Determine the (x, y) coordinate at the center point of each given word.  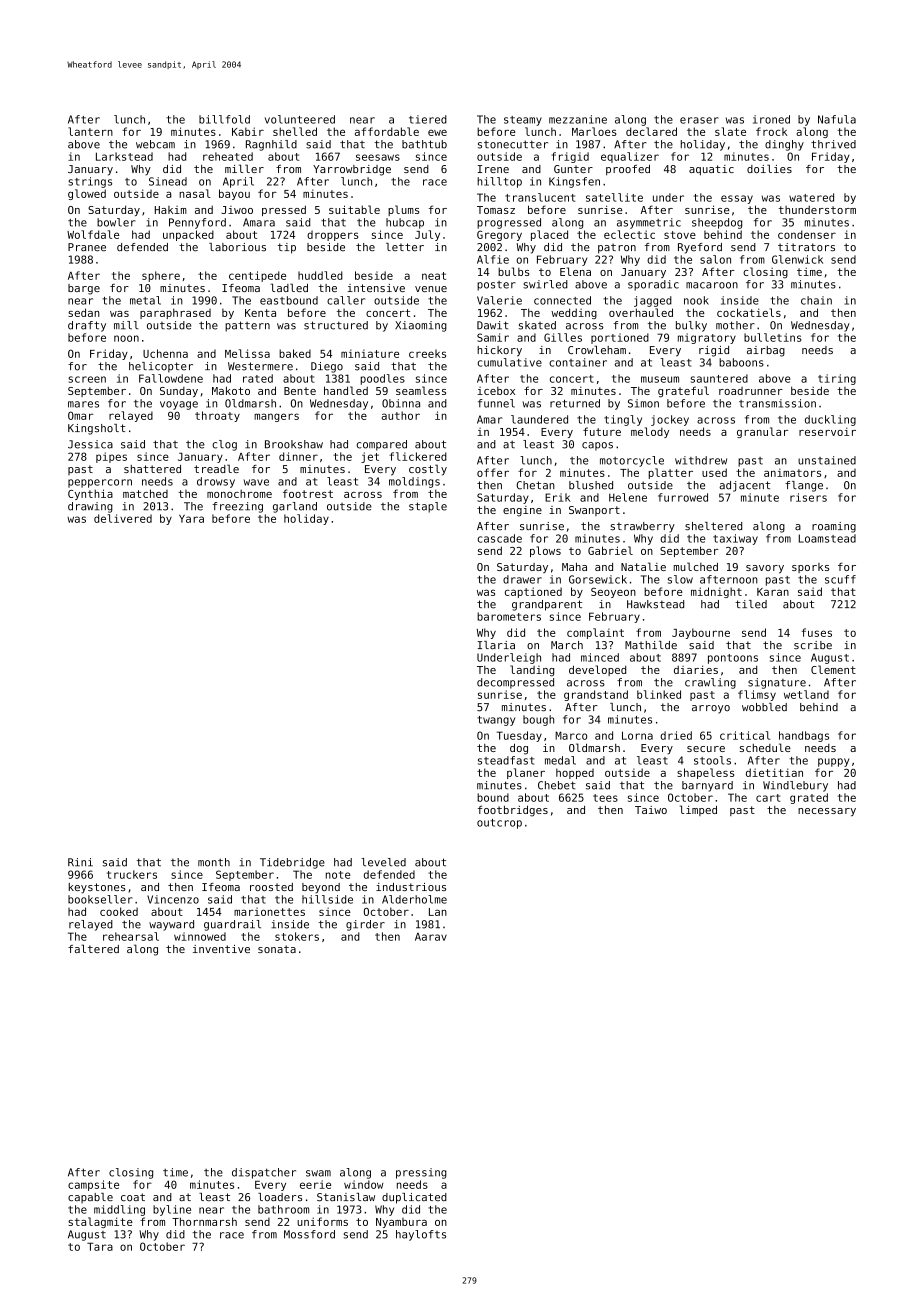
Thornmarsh (204, 1221)
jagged (653, 301)
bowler (116, 222)
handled (346, 390)
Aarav (431, 937)
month (214, 862)
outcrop (499, 824)
